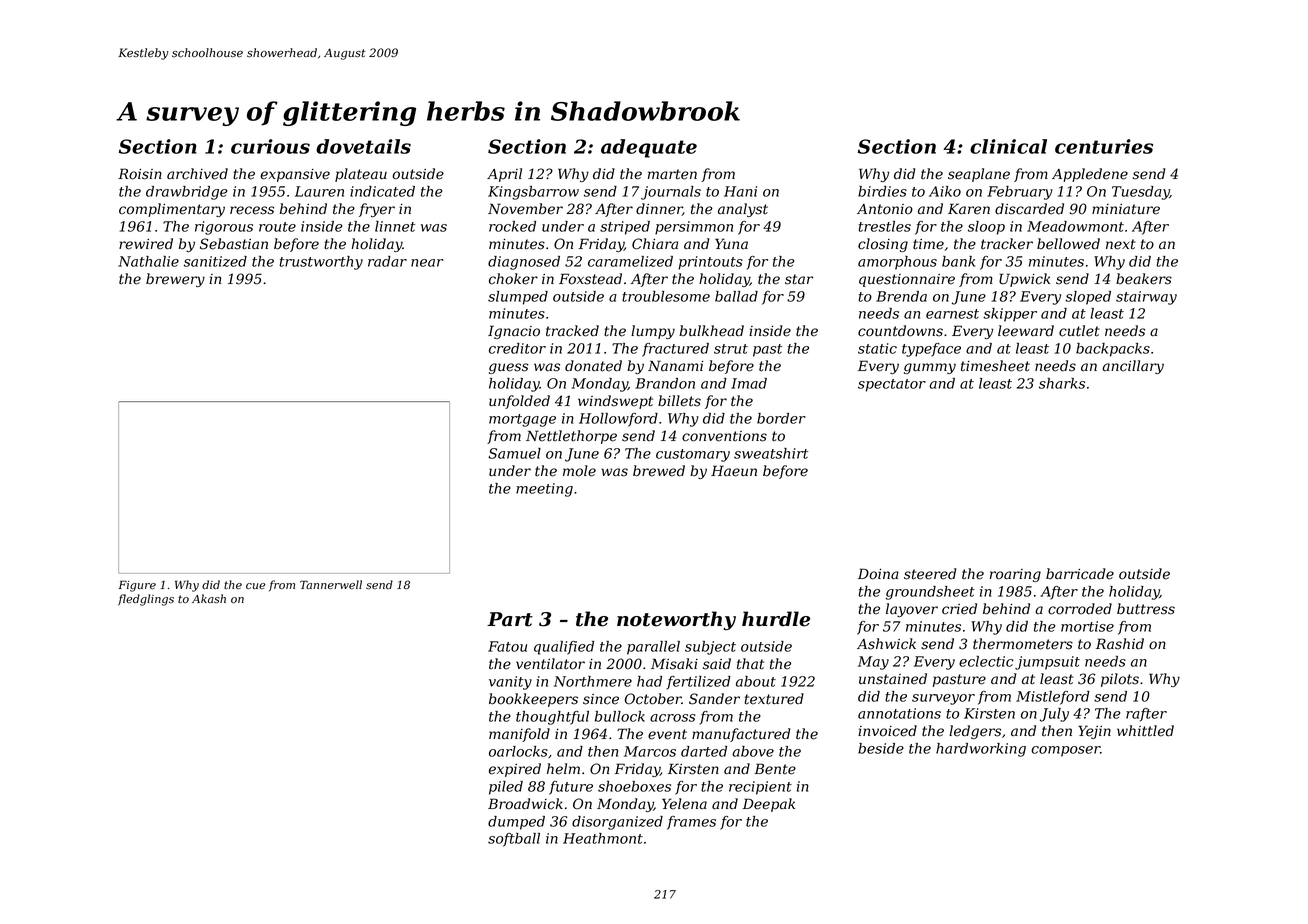 This image has width=1308, height=924. Describe the element at coordinates (256, 586) in the image. I see `cue` at that location.
